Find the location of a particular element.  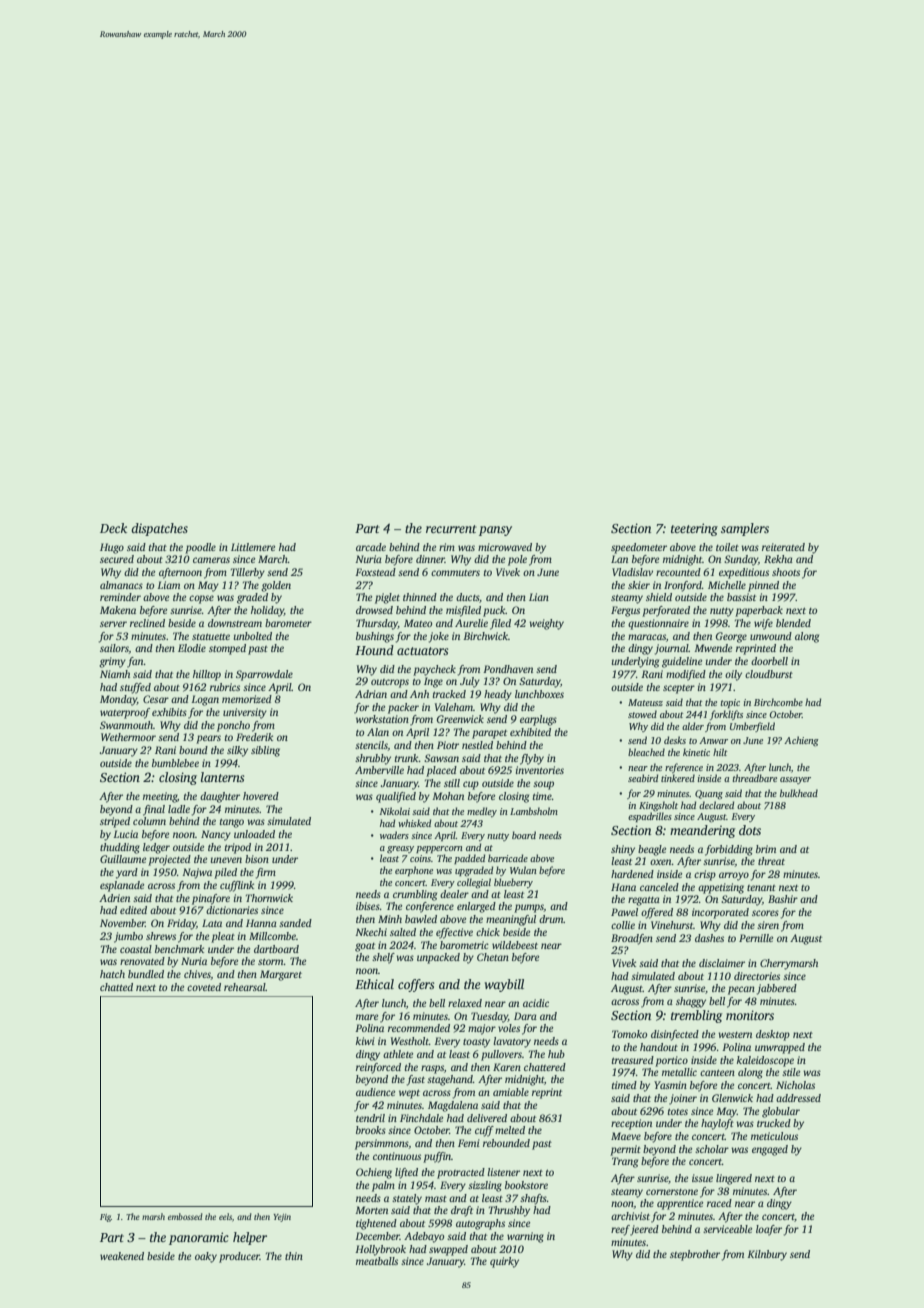

producer is located at coordinates (239, 1257).
